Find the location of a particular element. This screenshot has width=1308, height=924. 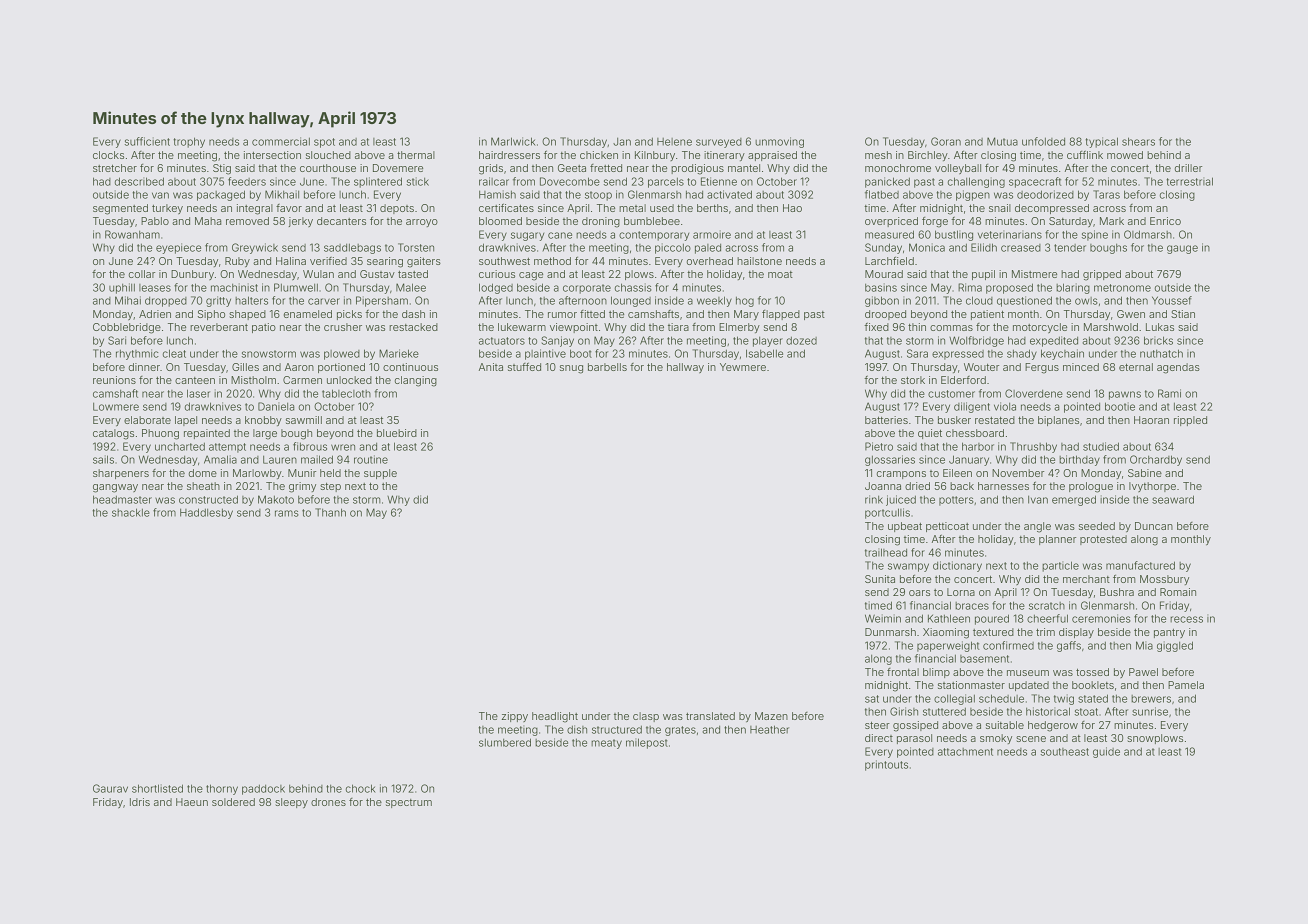

Heather is located at coordinates (769, 729).
